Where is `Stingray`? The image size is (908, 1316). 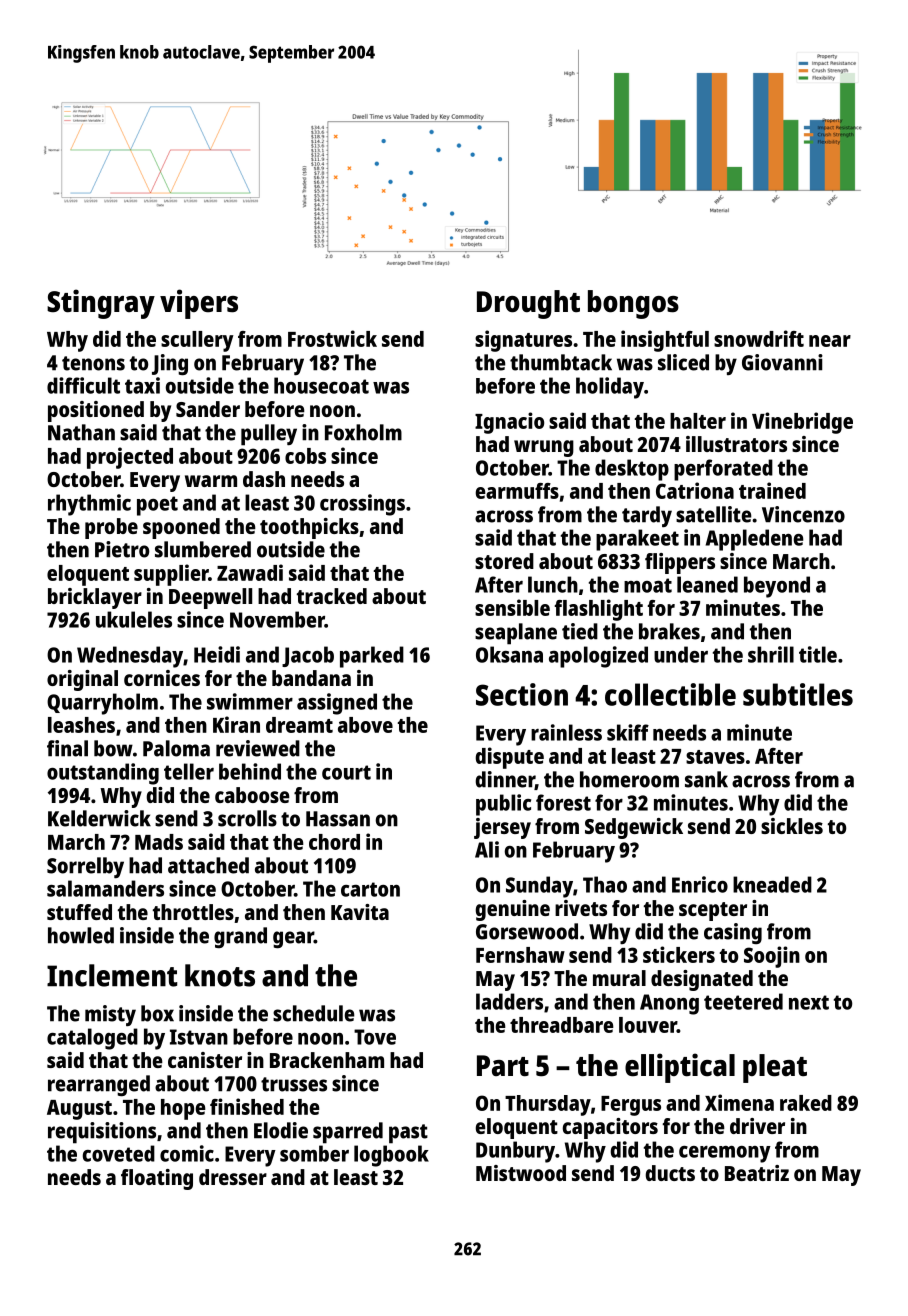 Stingray is located at coordinates (101, 304).
